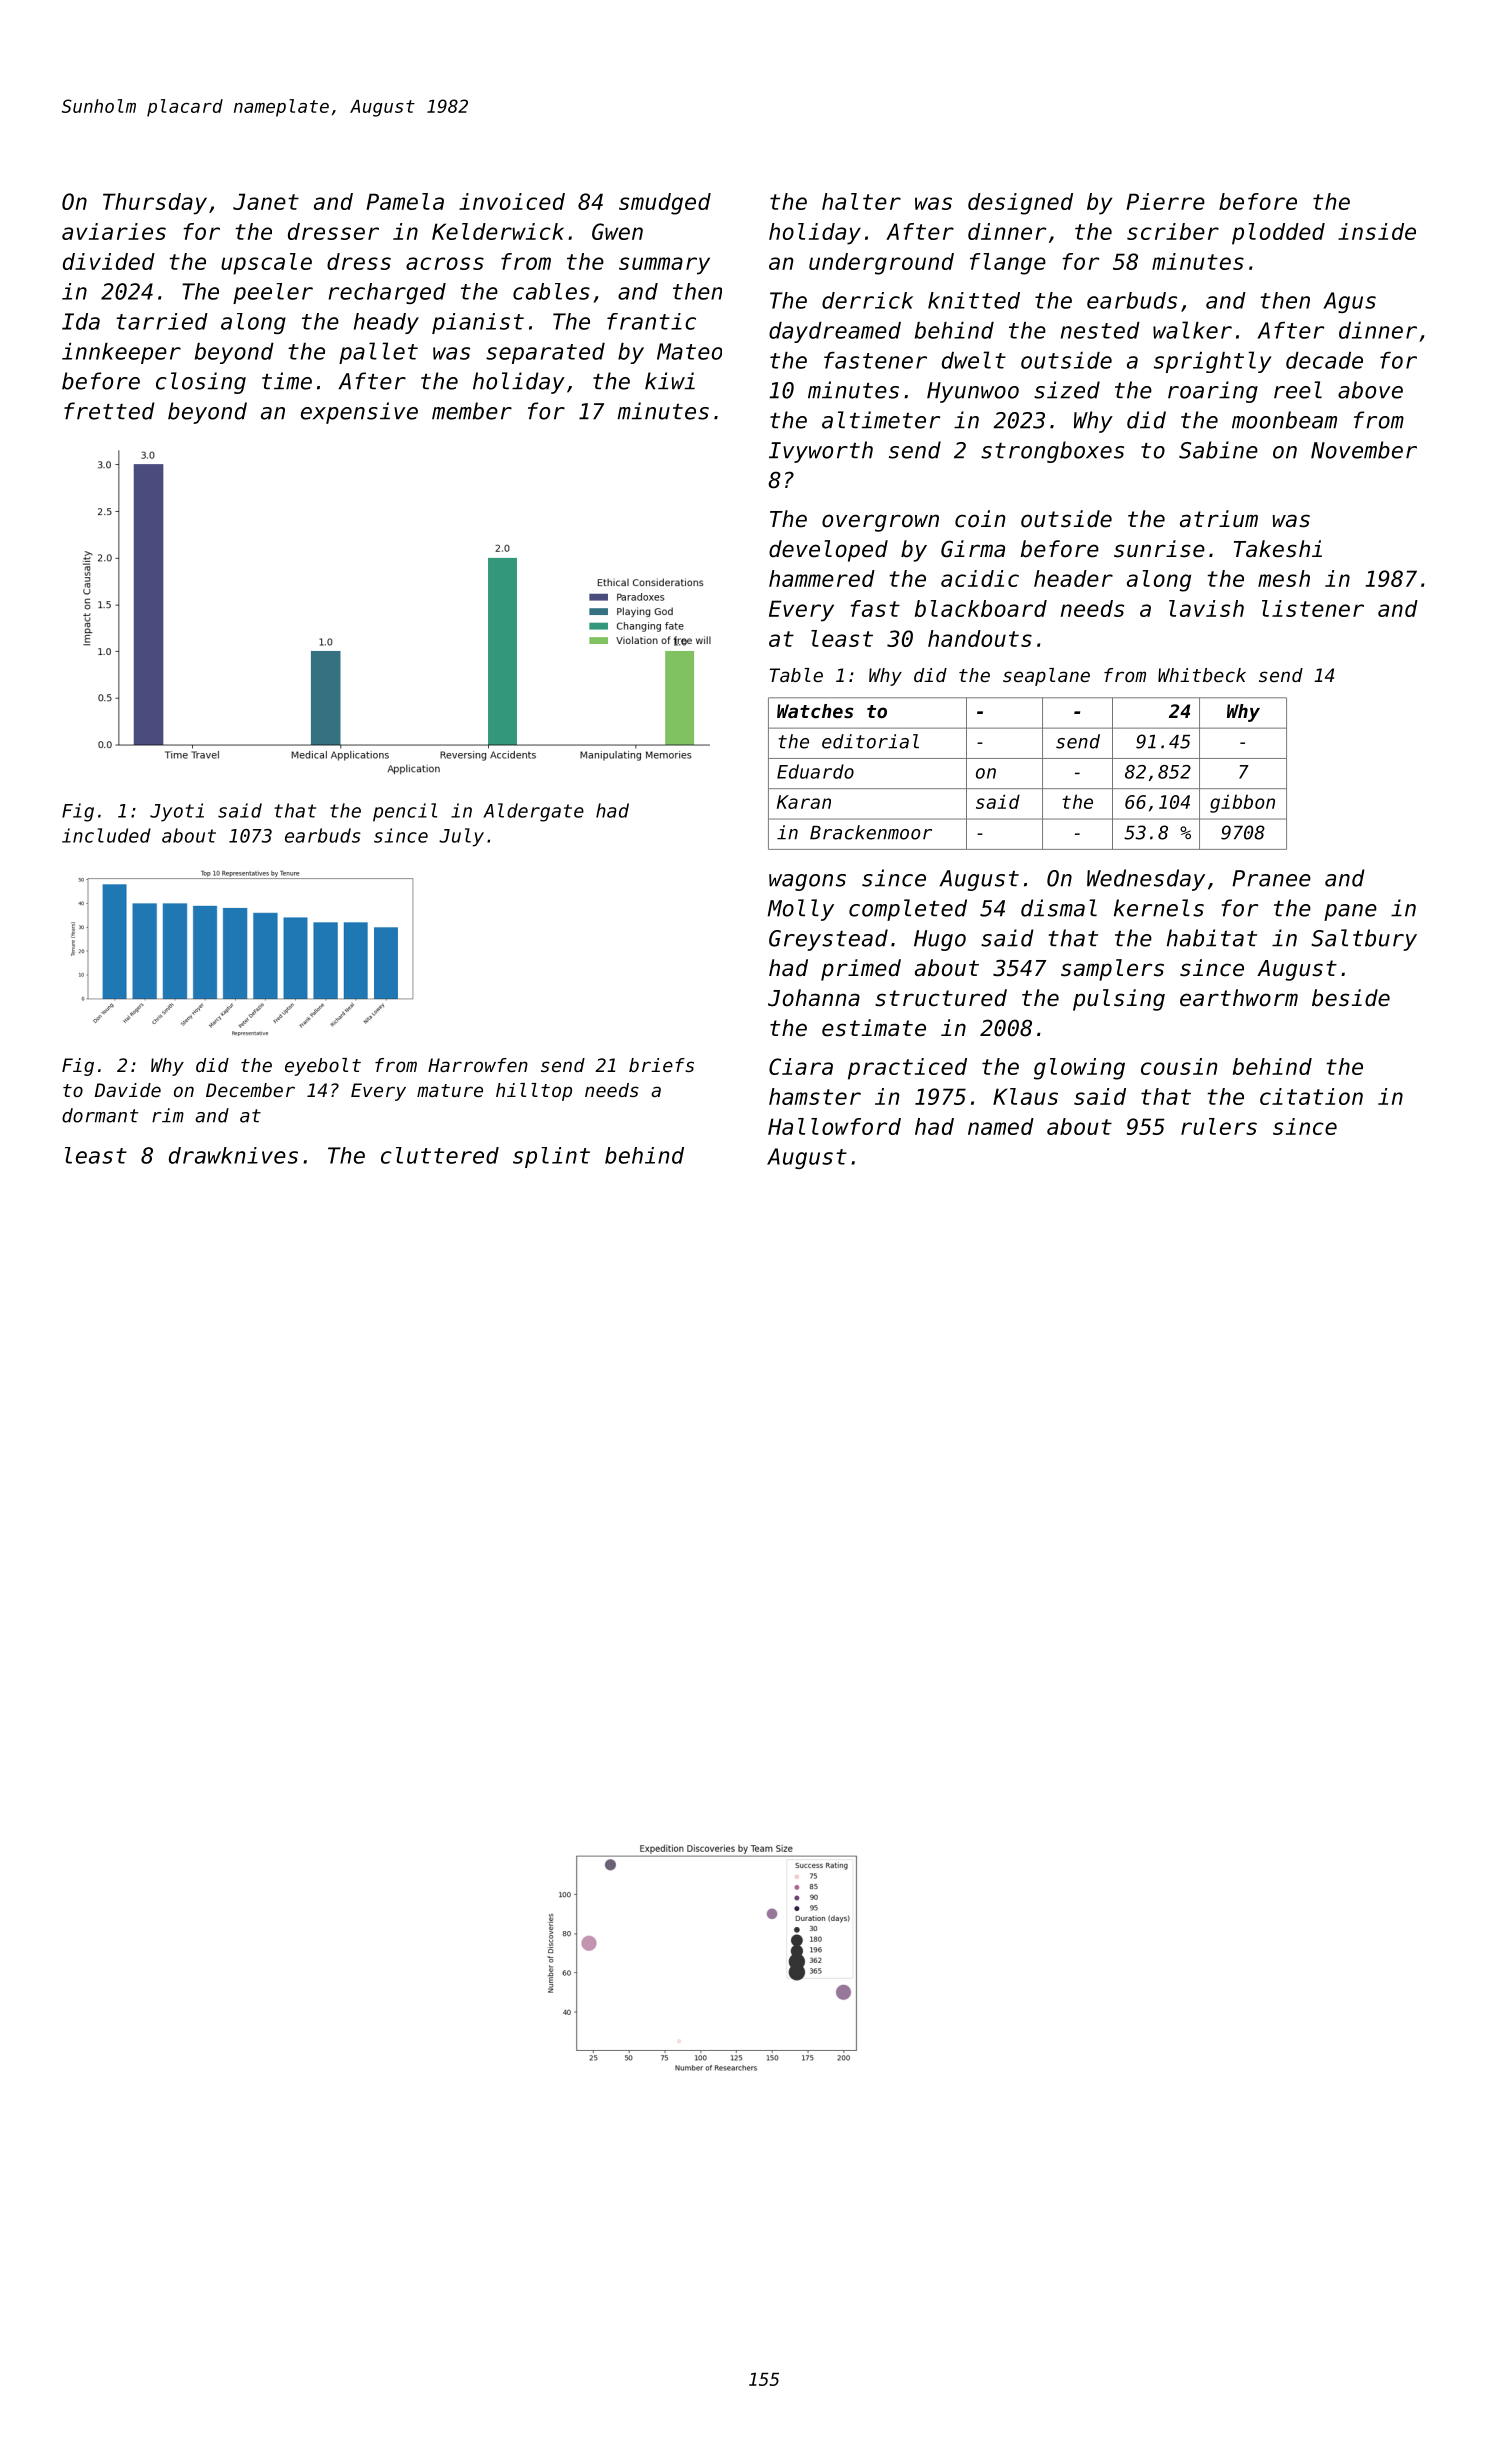 The height and width of the document is (2464, 1496). I want to click on Hugo, so click(940, 940).
